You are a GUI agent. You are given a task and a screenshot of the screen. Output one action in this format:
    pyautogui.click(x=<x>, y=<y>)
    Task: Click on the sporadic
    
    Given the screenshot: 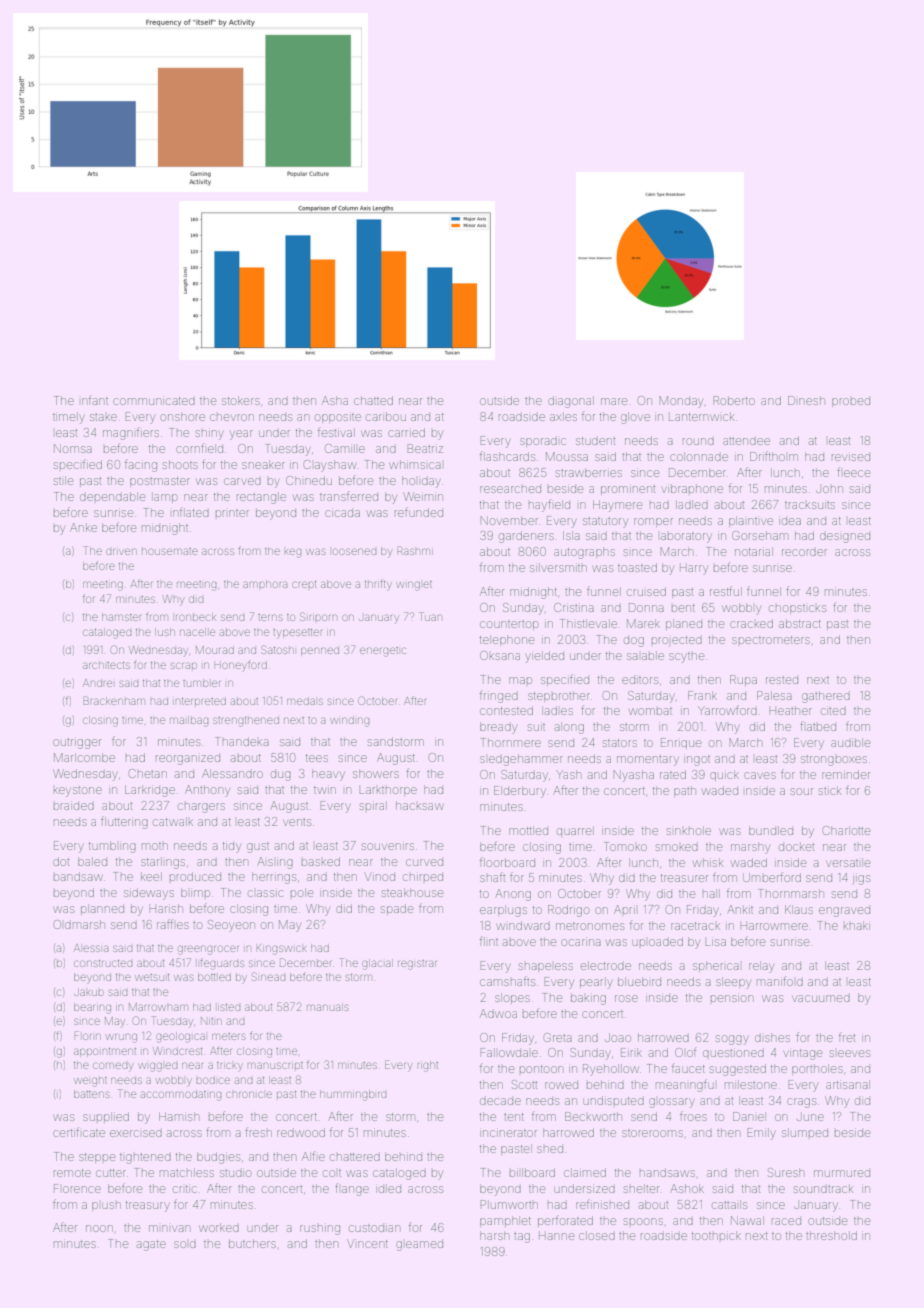 What is the action you would take?
    pyautogui.click(x=543, y=442)
